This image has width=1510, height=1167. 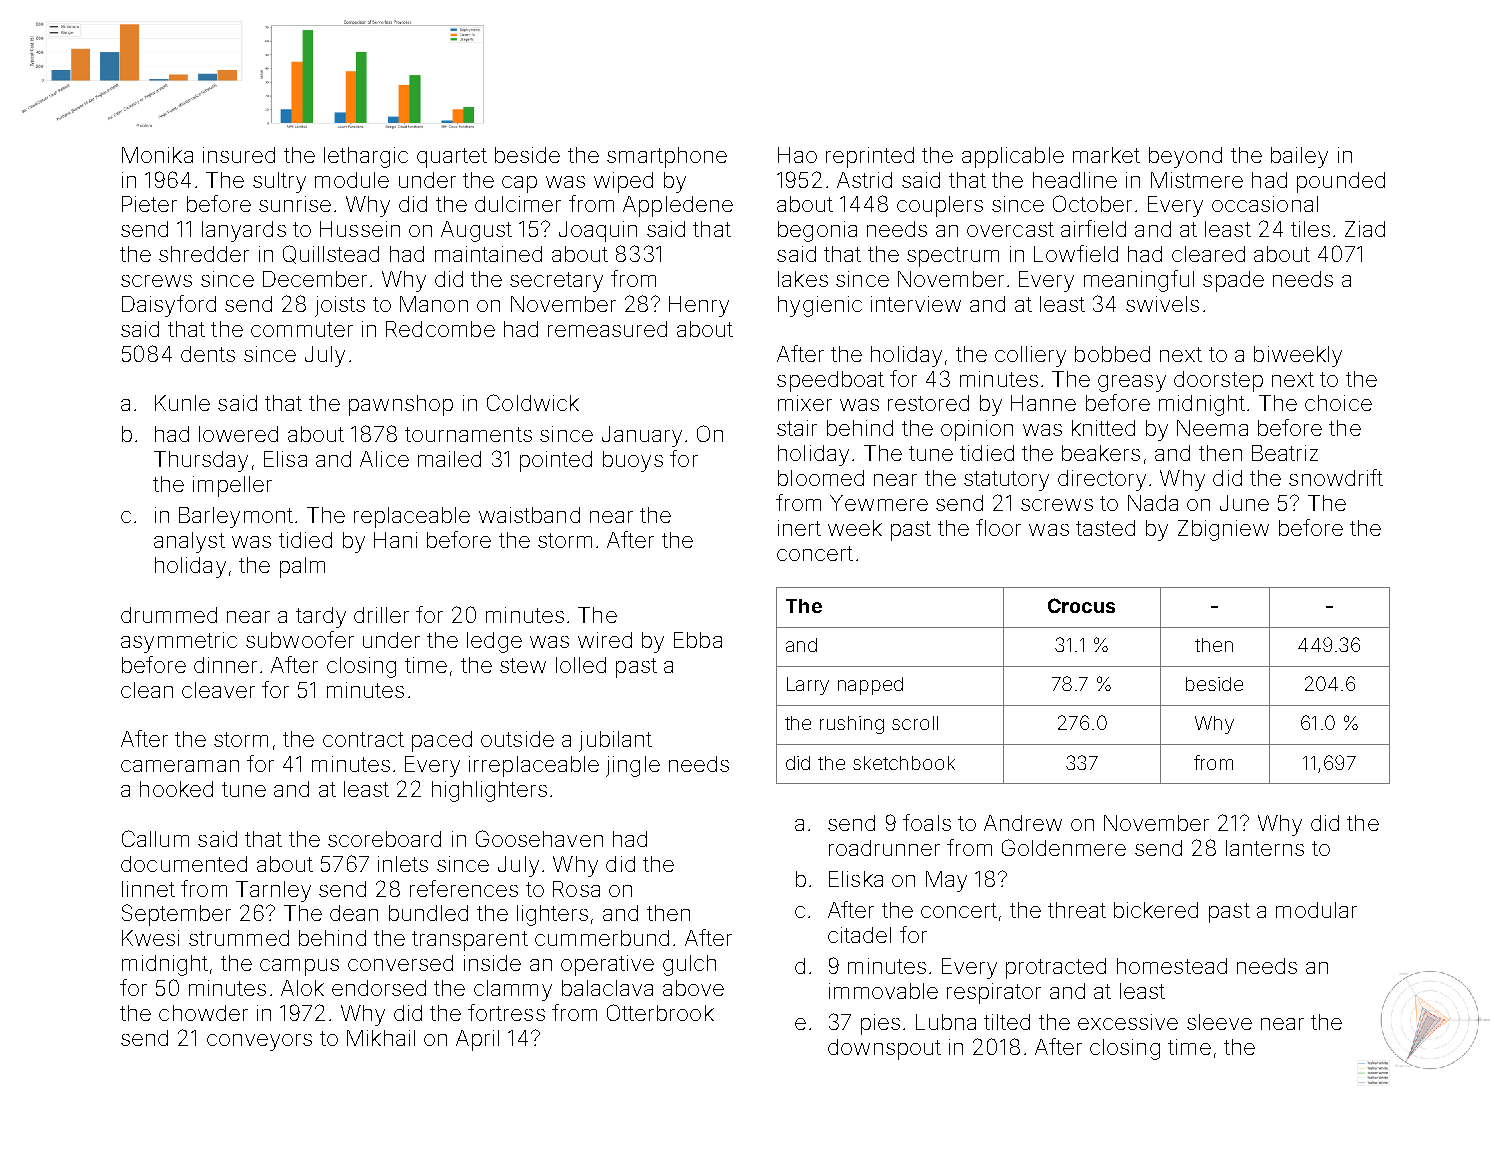 I want to click on Callum, so click(x=155, y=838).
